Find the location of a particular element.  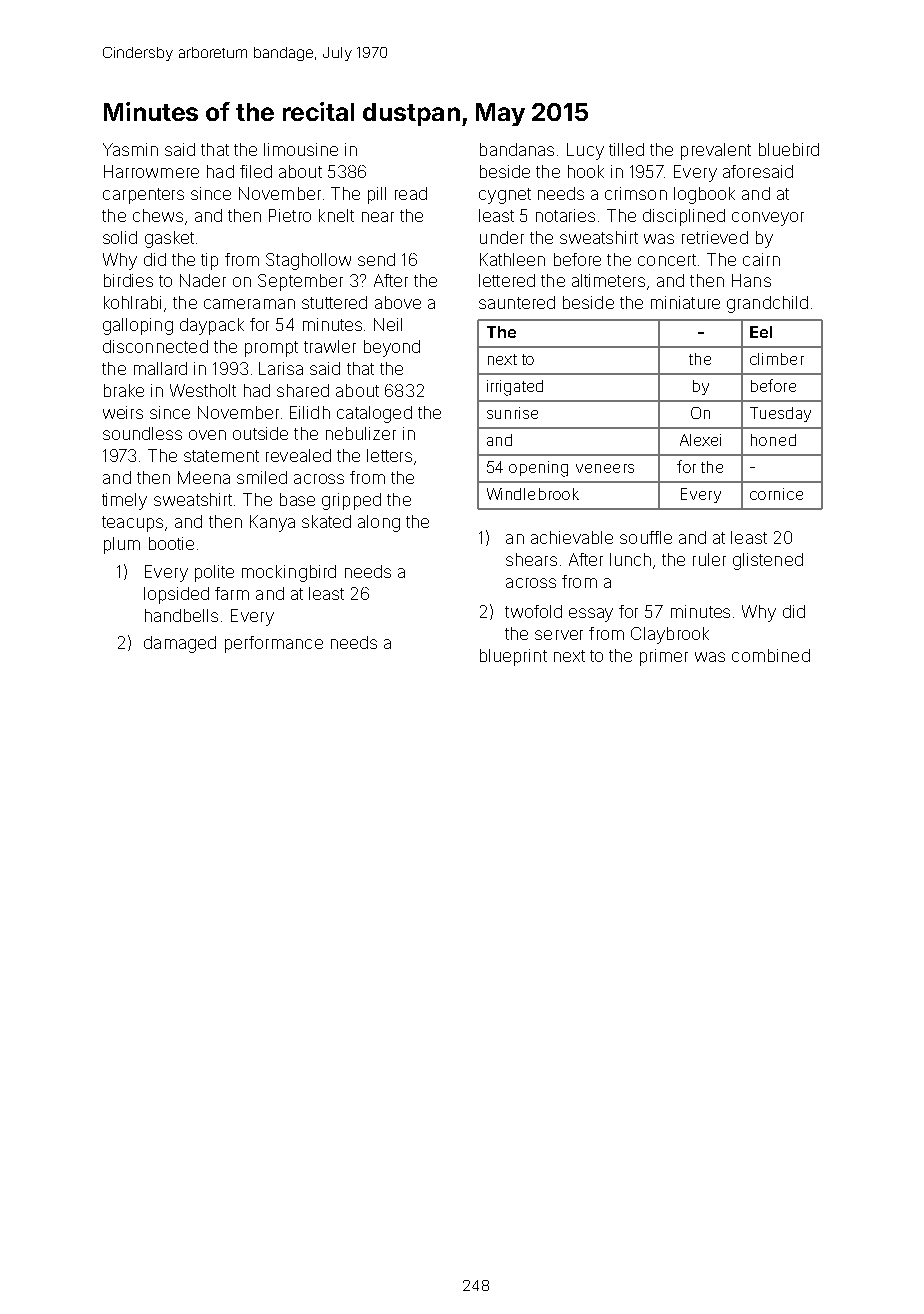

Windlebrook is located at coordinates (533, 494).
